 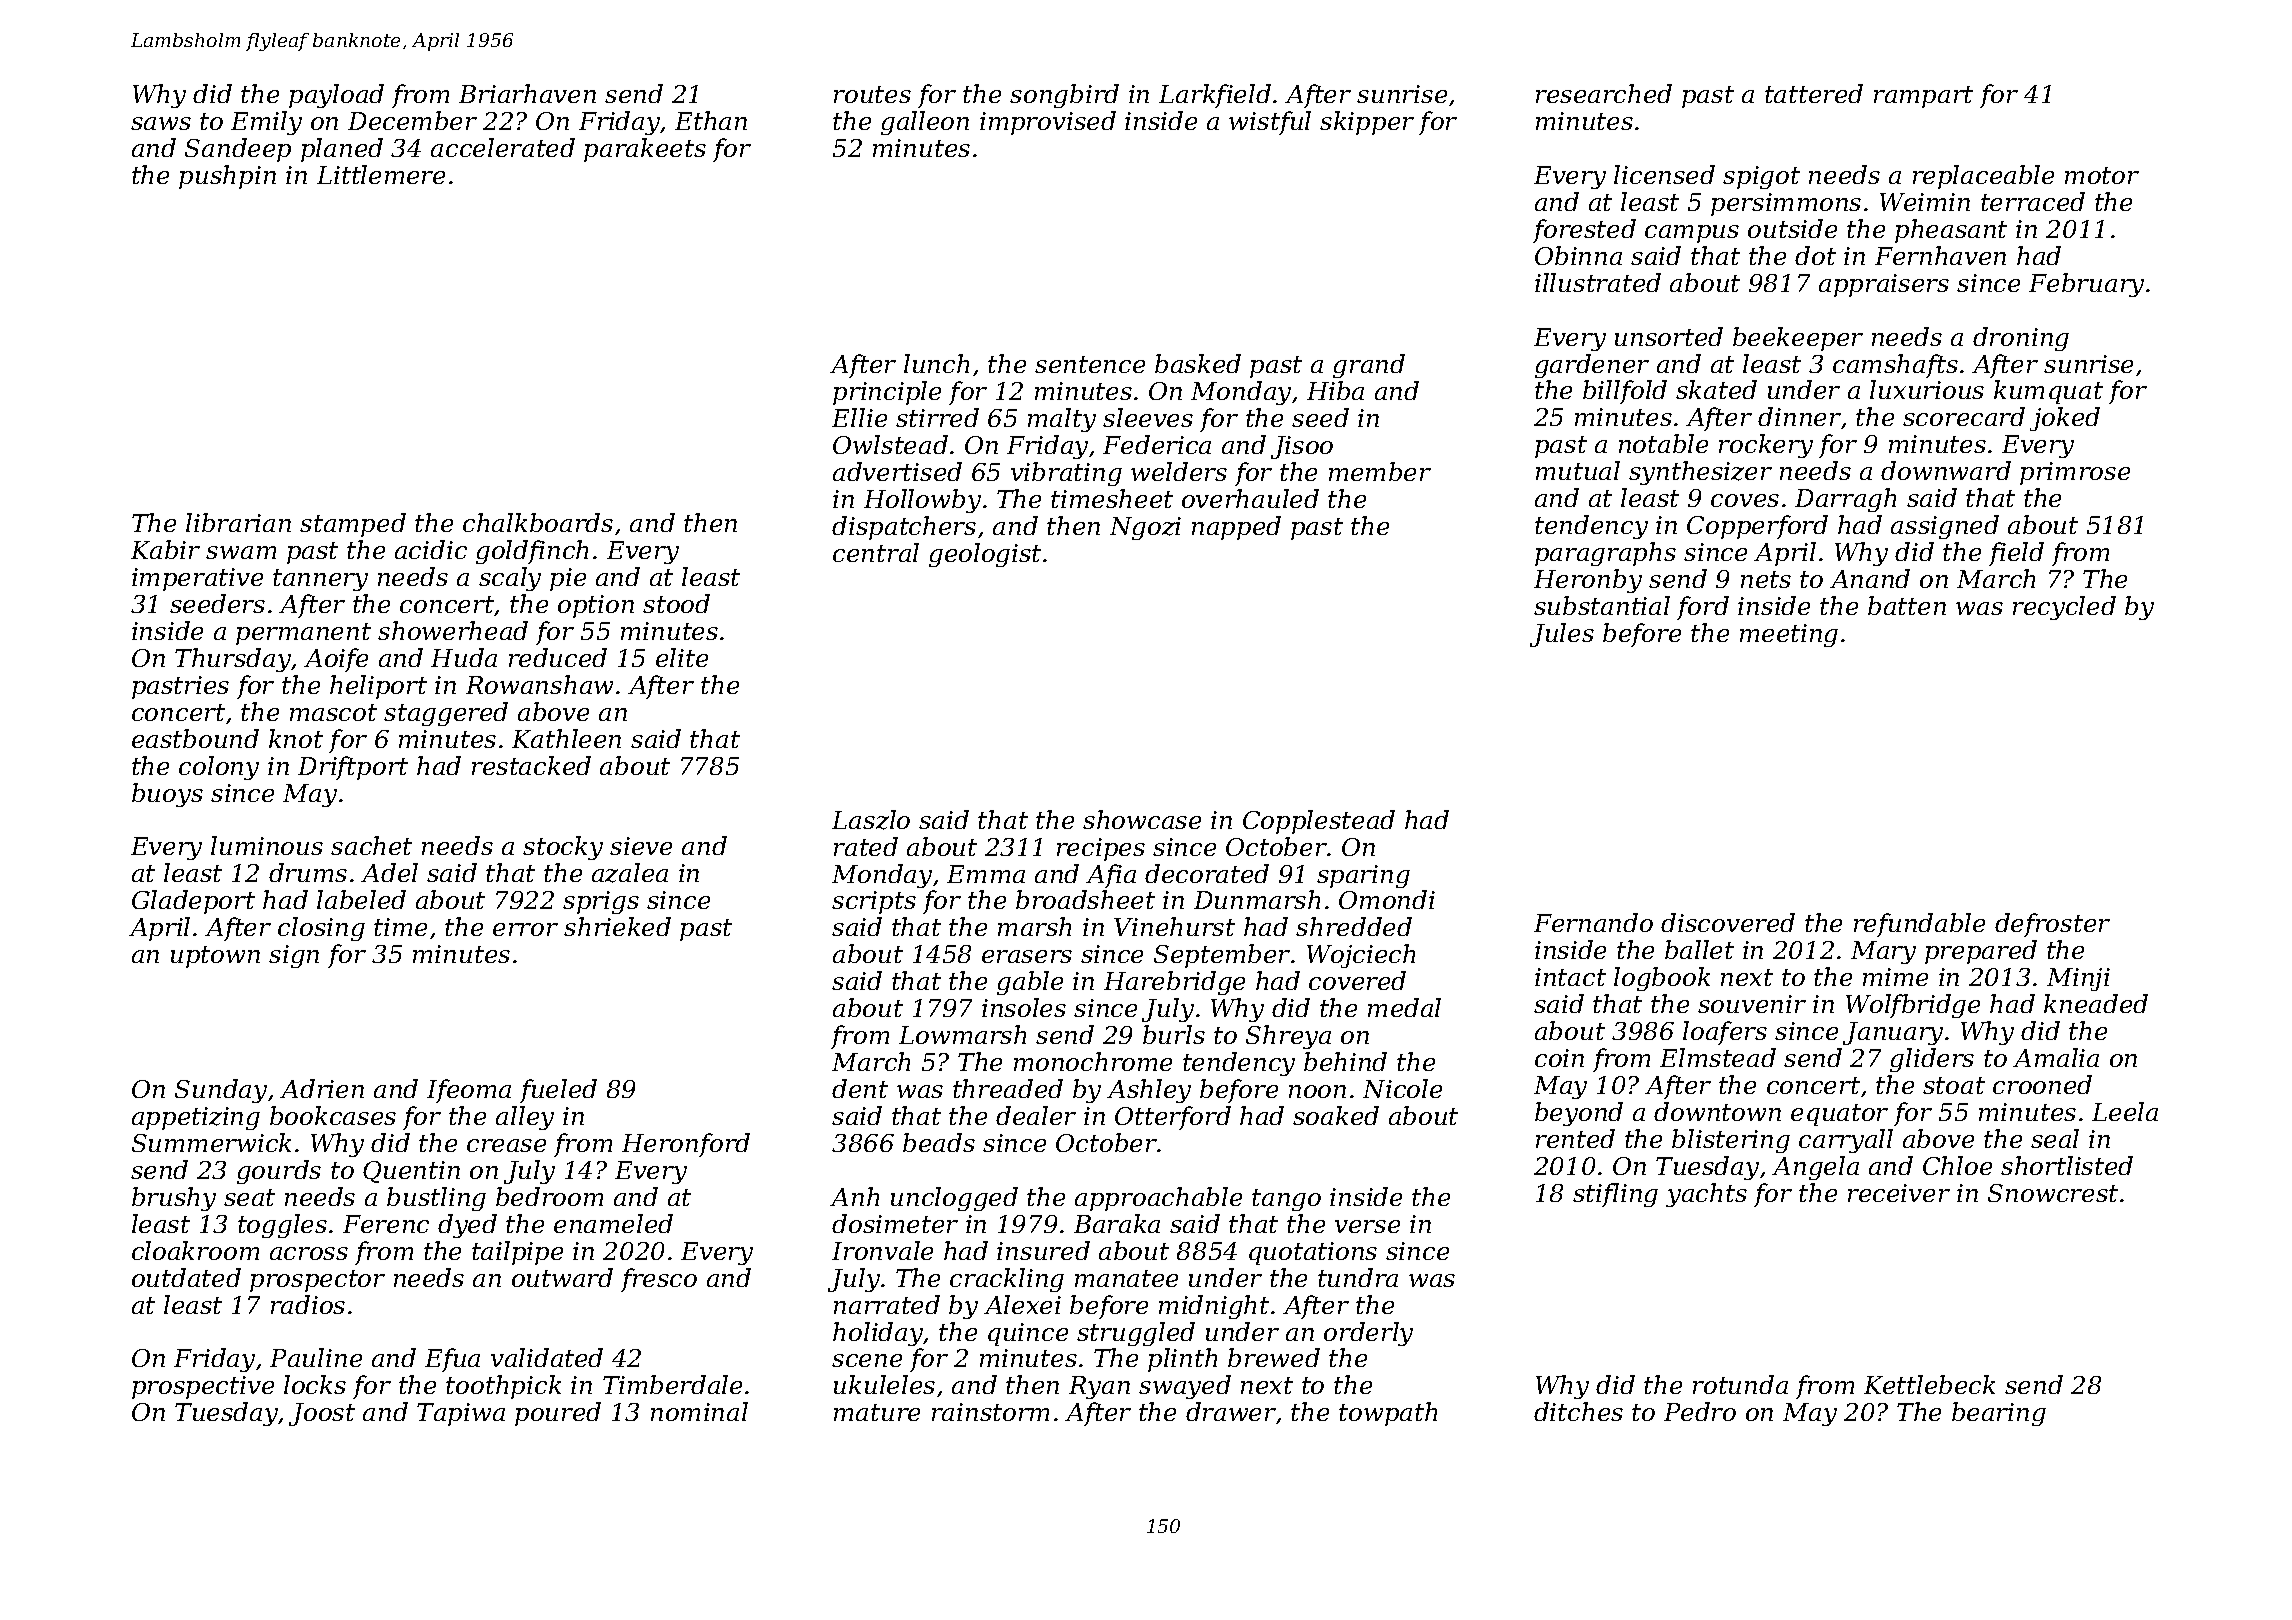 I want to click on researched, so click(x=1604, y=93).
